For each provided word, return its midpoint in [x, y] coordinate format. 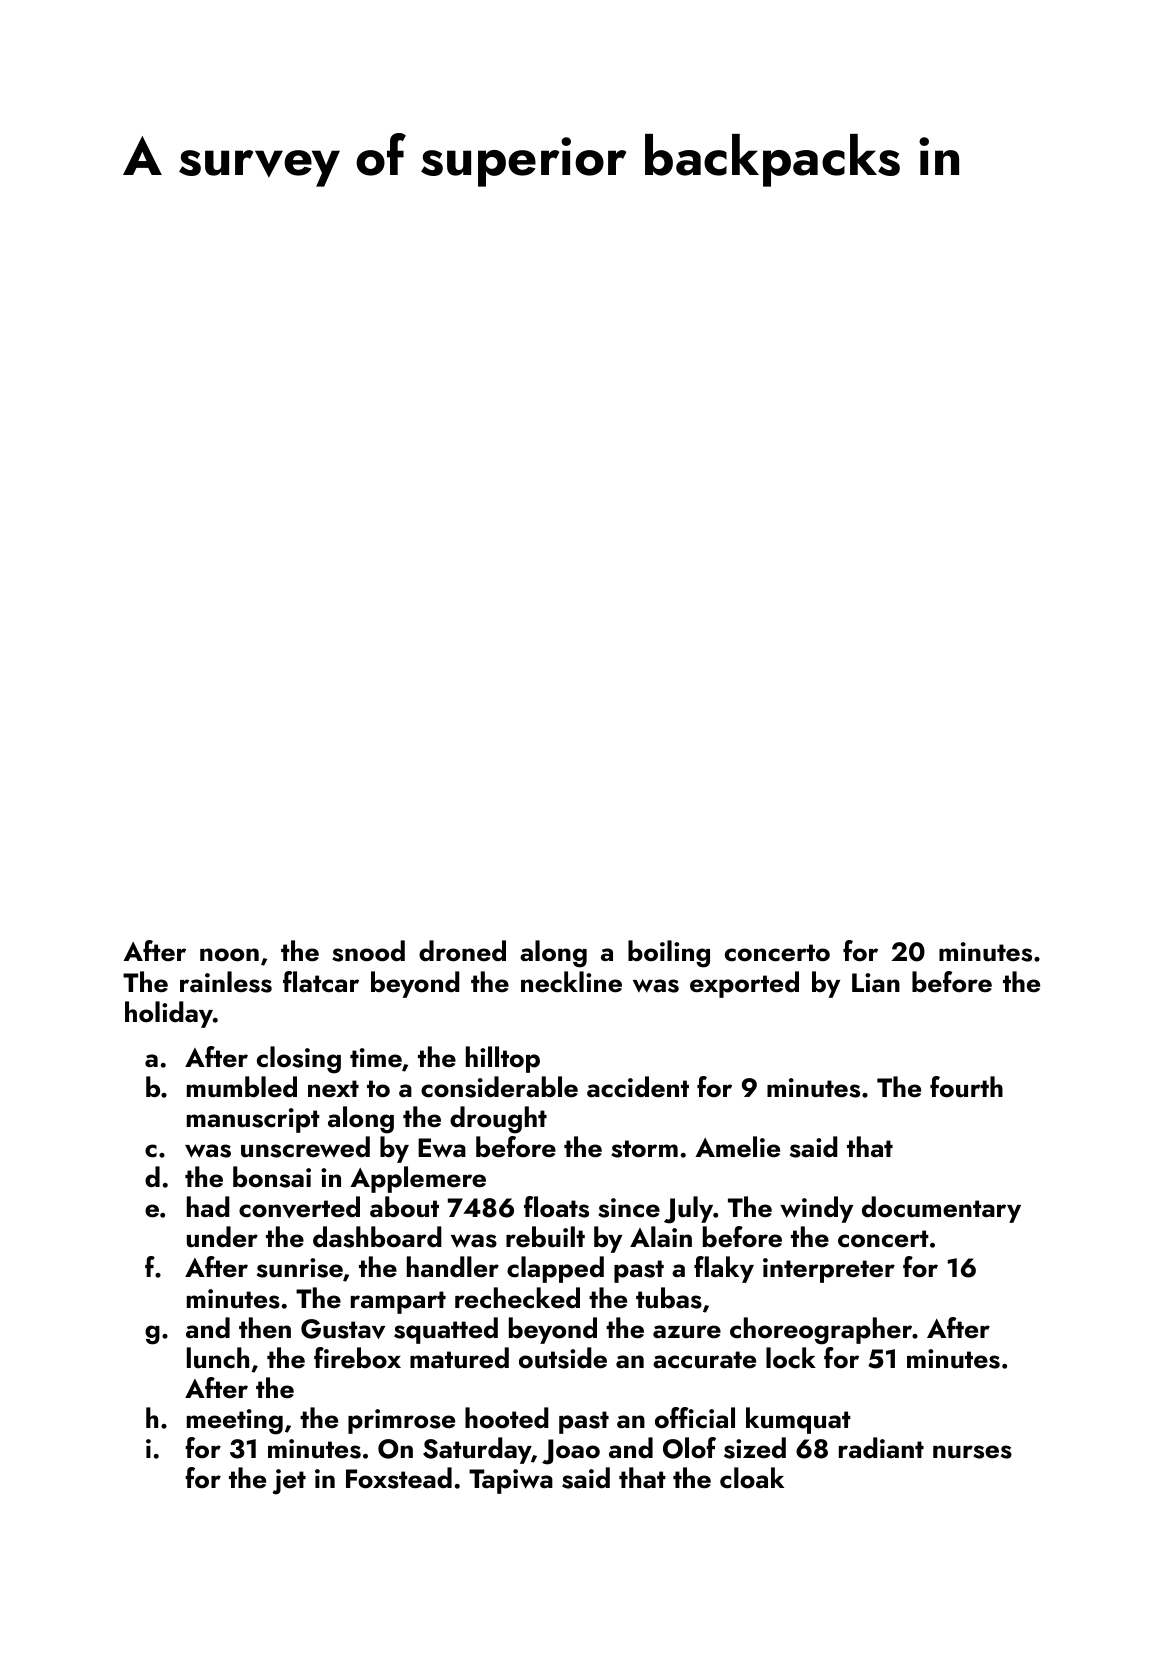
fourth [966, 1087]
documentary [941, 1209]
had [208, 1207]
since [629, 1208]
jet [289, 1482]
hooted [507, 1418]
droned [462, 951]
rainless [226, 982]
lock [791, 1358]
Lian [876, 983]
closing [299, 1060]
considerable [499, 1087]
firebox [357, 1358]
